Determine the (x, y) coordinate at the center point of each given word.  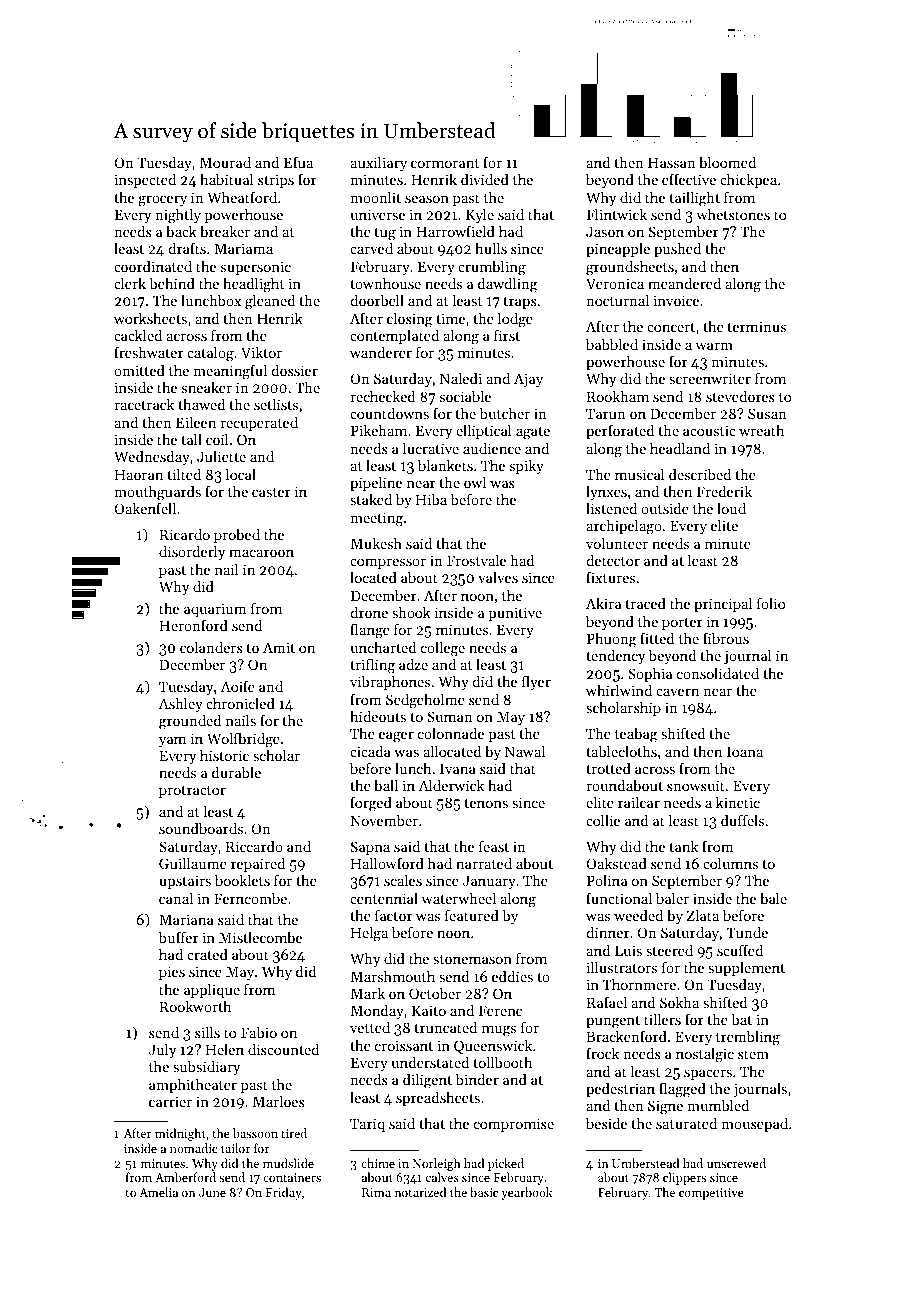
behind (172, 283)
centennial (384, 898)
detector (613, 560)
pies (172, 973)
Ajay (528, 380)
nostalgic (705, 1055)
